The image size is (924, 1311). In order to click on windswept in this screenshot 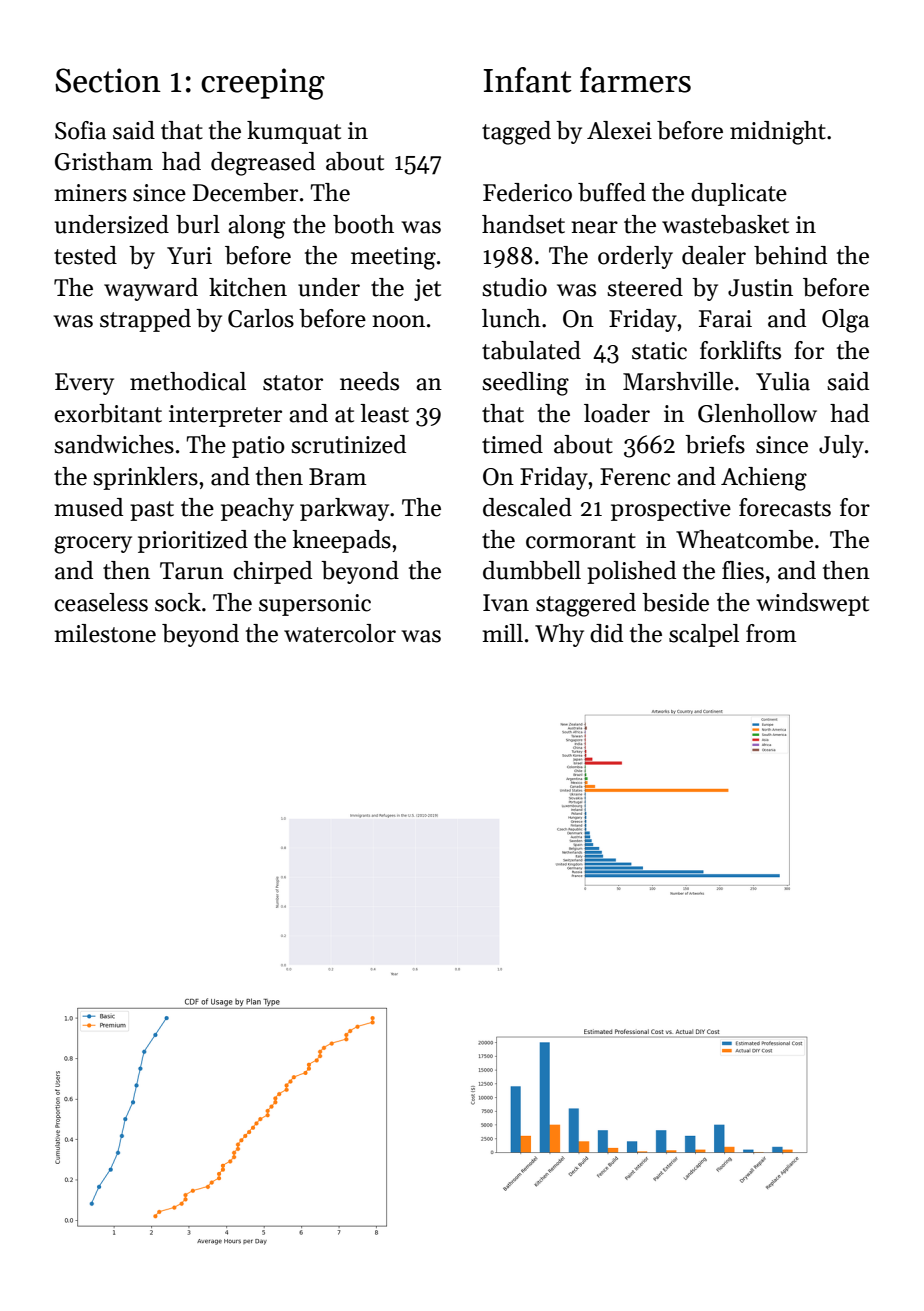, I will do `click(812, 604)`.
